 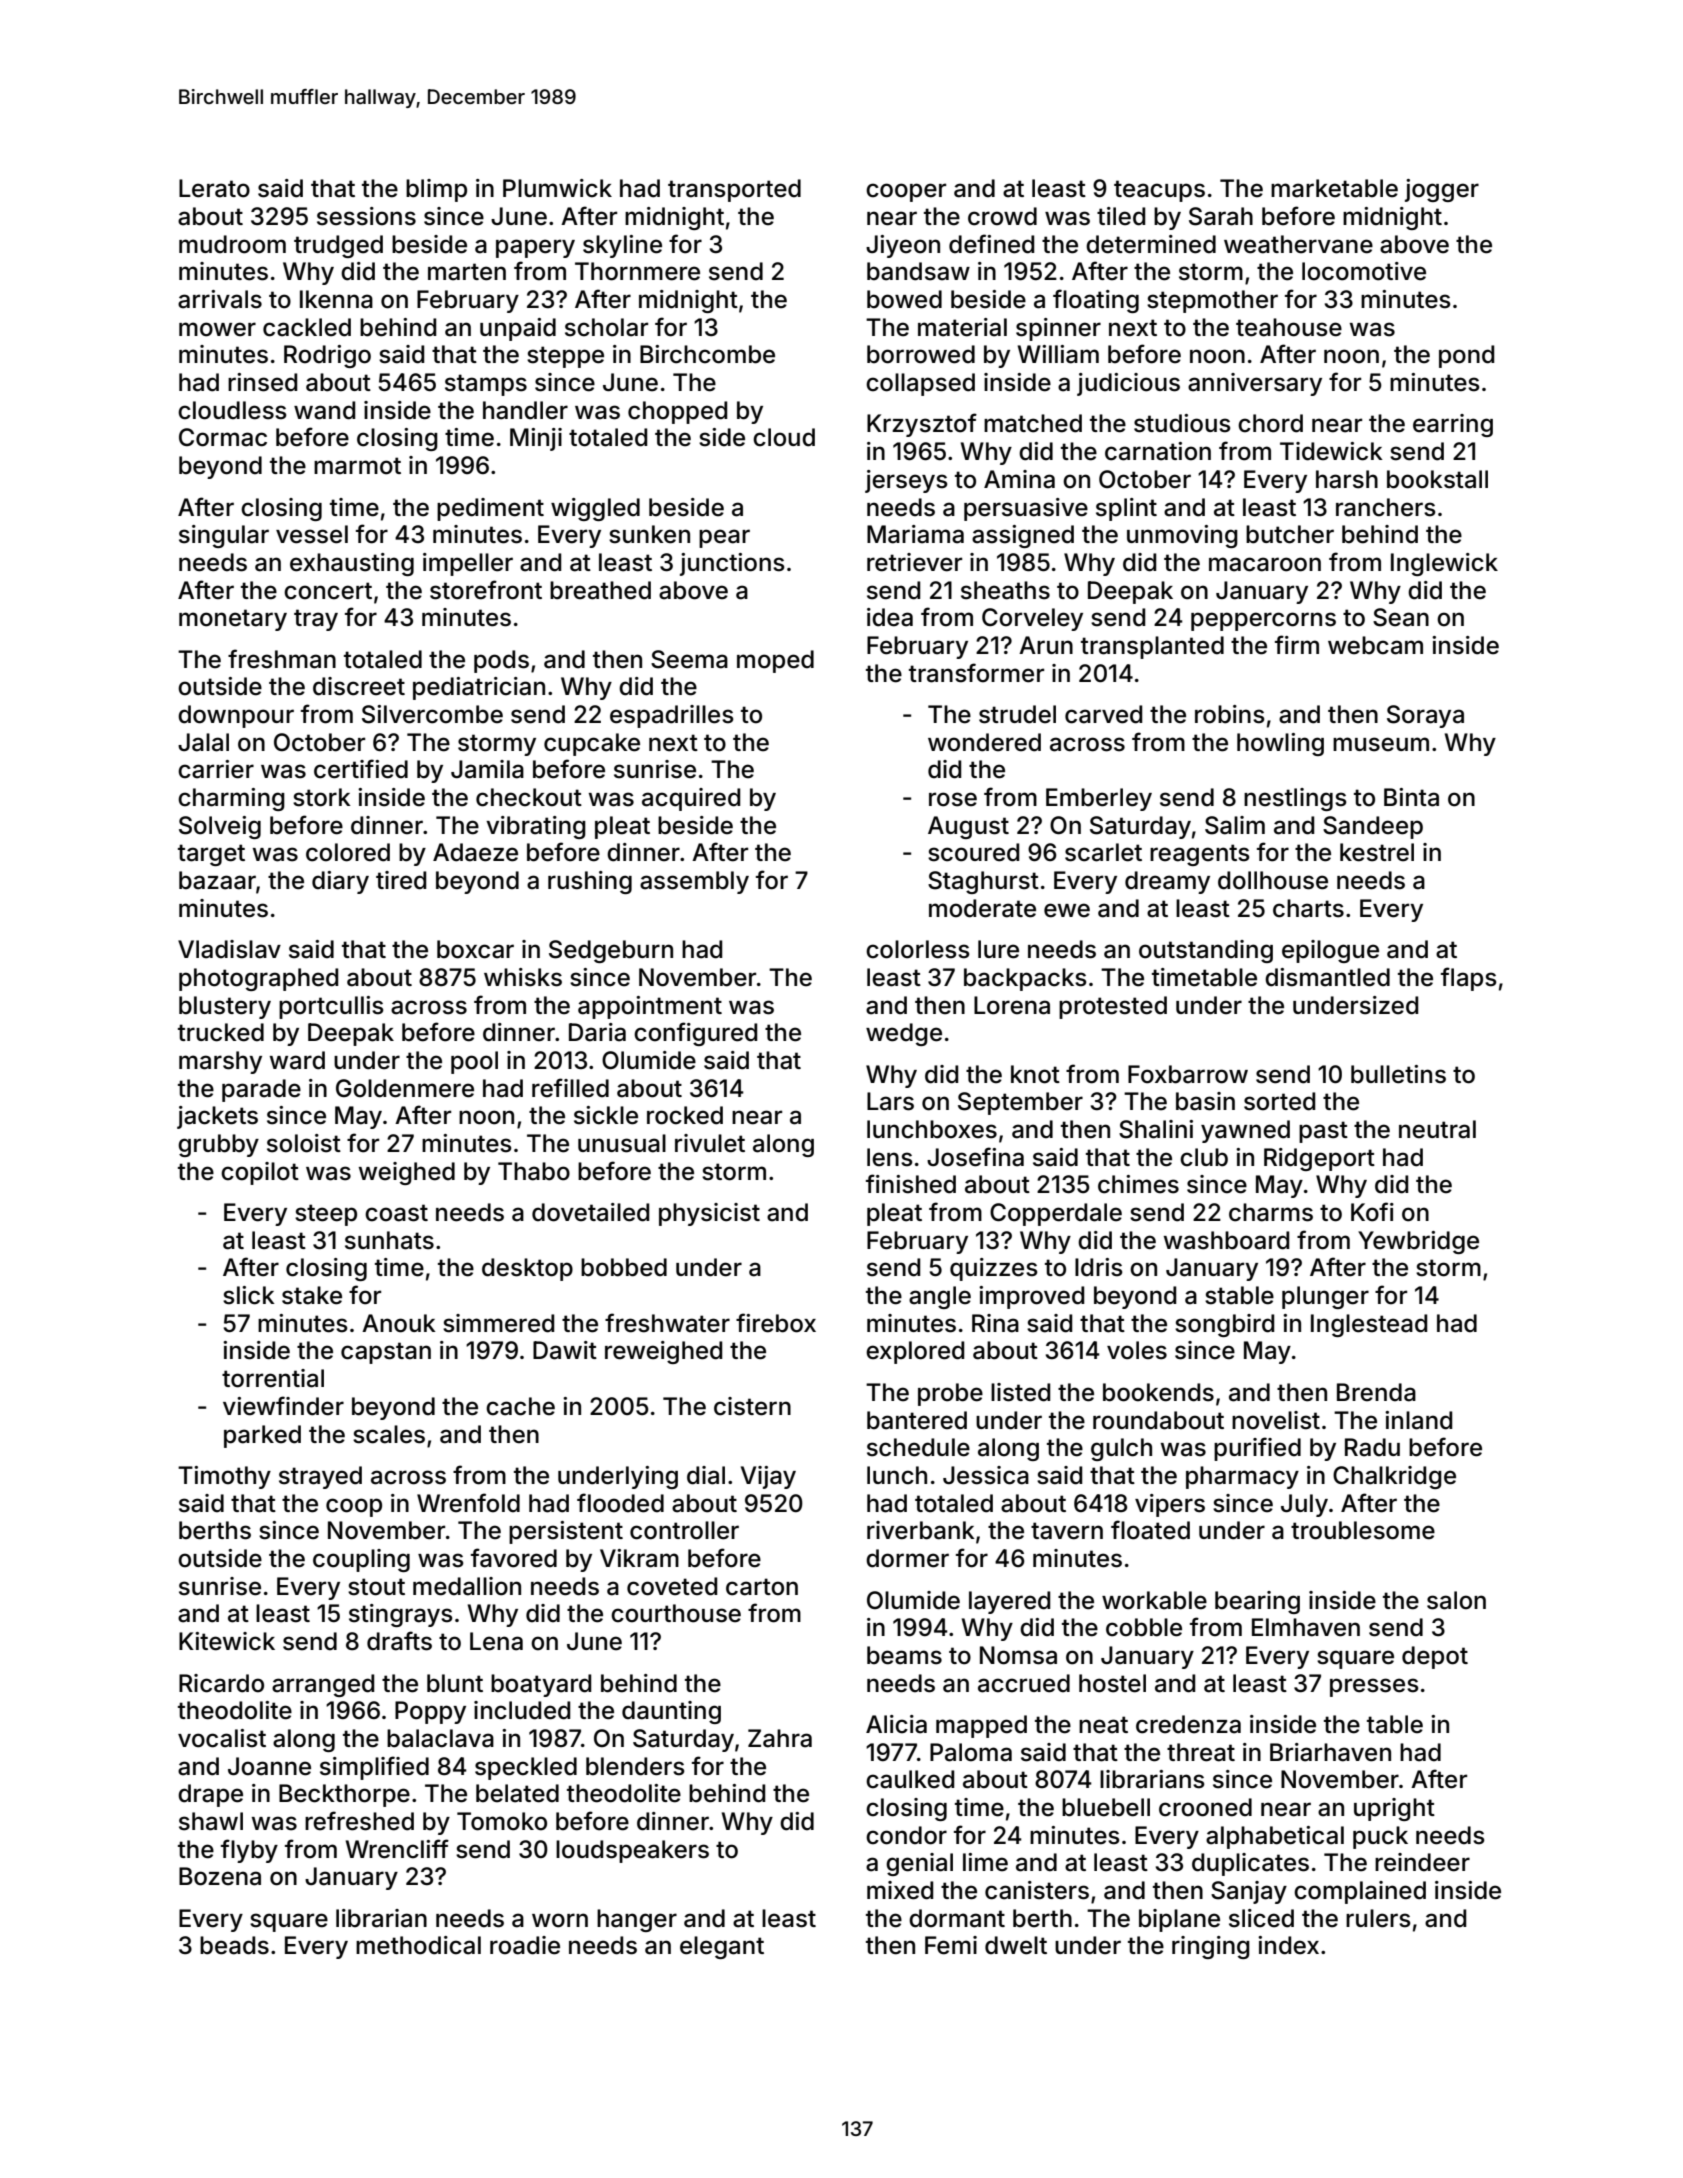 I want to click on mower, so click(x=217, y=329).
